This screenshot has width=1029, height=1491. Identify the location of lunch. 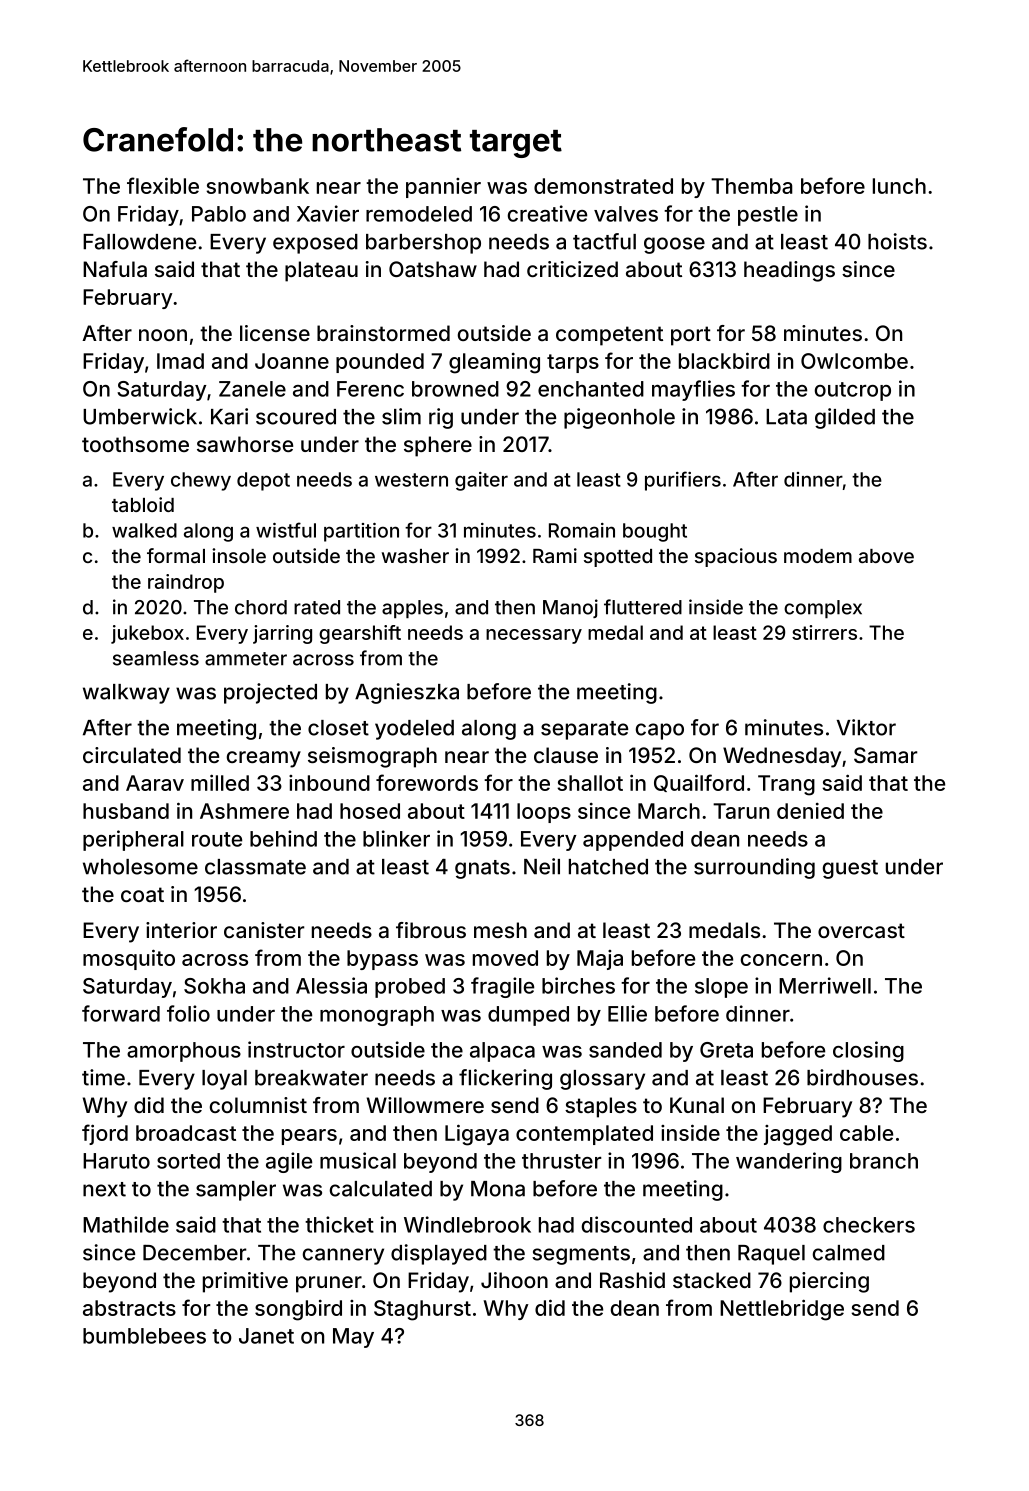
(899, 186).
